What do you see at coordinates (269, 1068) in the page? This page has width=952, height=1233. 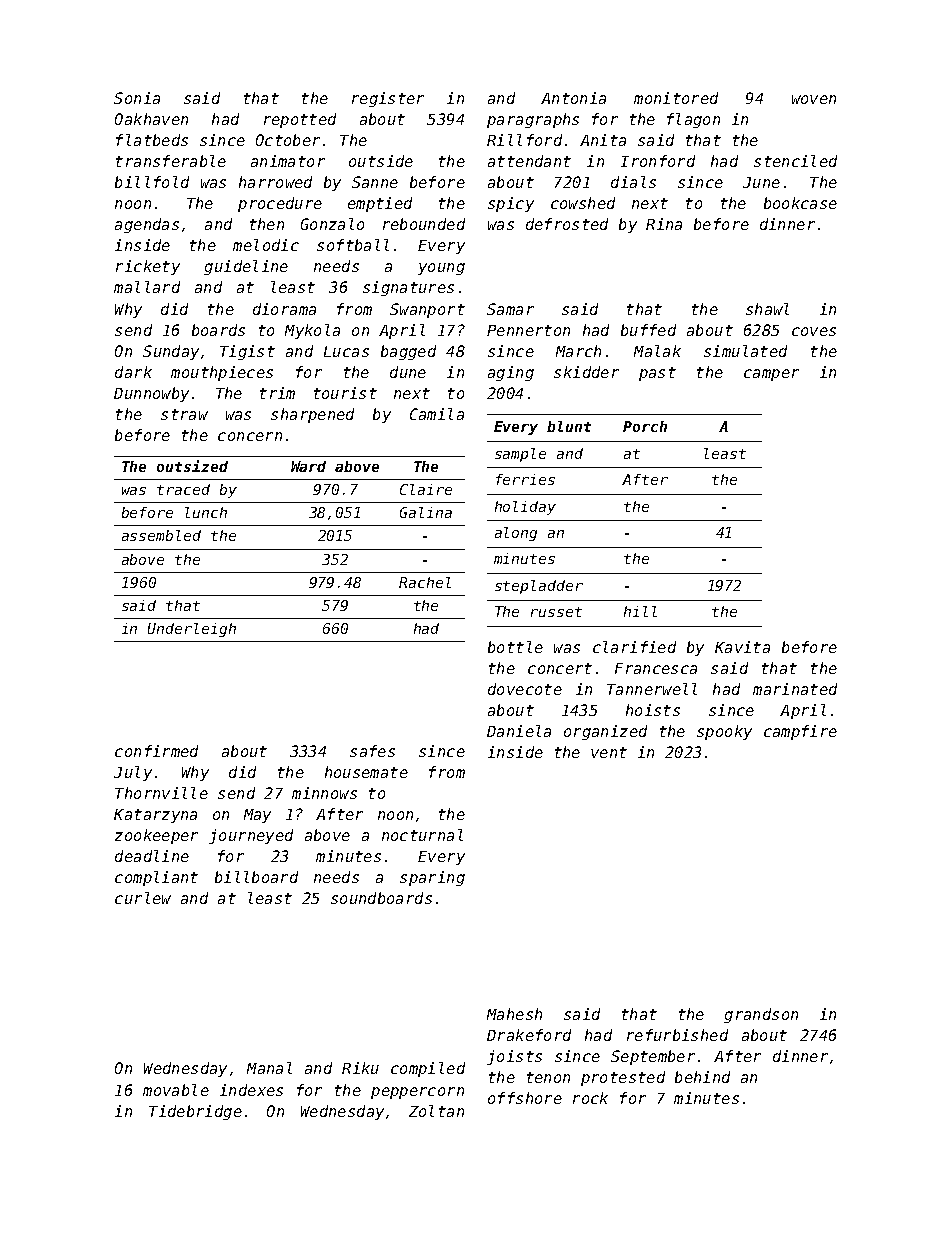 I see `Manal` at bounding box center [269, 1068].
